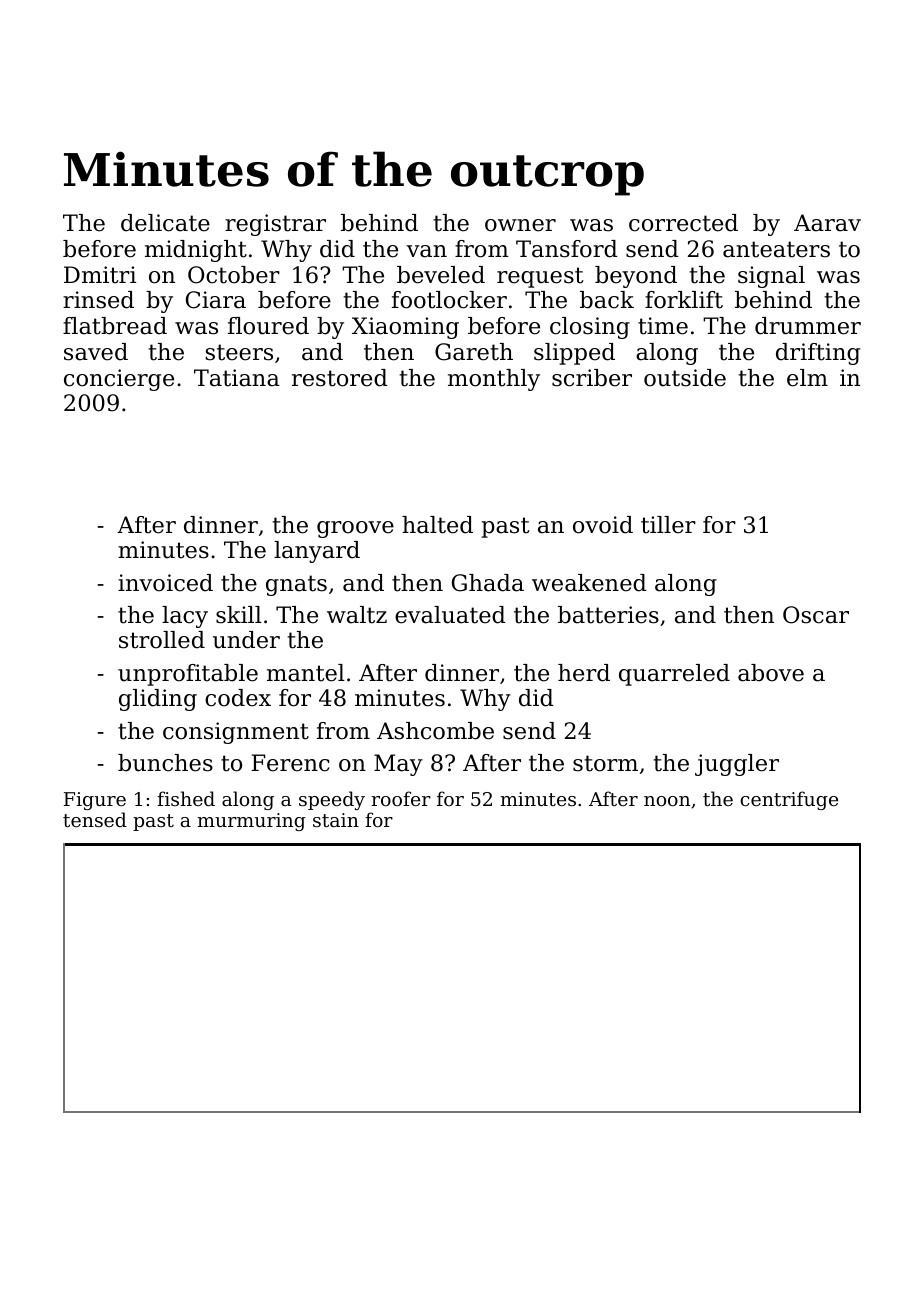  I want to click on back, so click(607, 300).
